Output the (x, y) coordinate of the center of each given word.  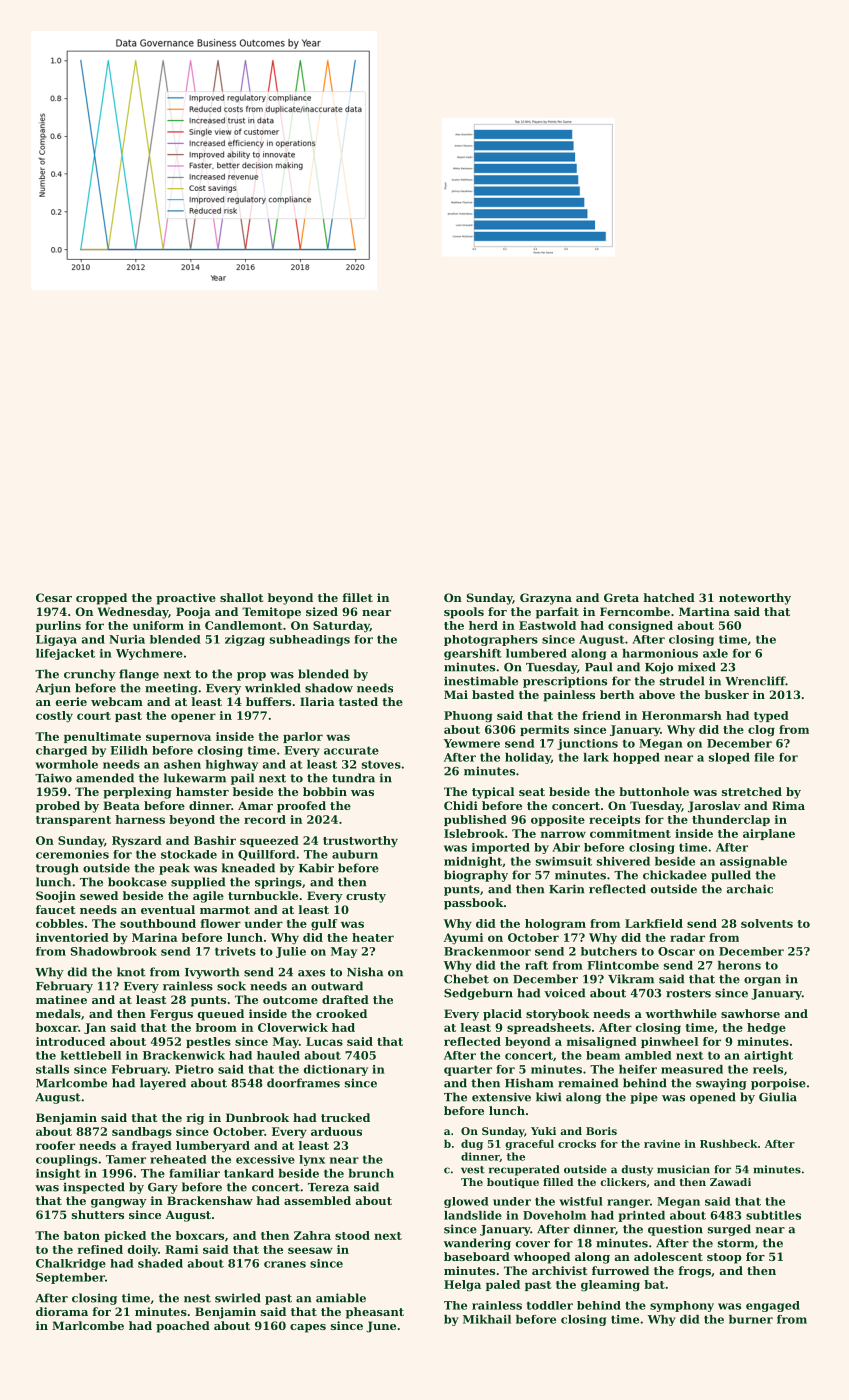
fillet (357, 597)
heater (373, 937)
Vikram (631, 979)
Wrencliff (755, 681)
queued (221, 1015)
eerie (71, 701)
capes (308, 1328)
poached (183, 1327)
